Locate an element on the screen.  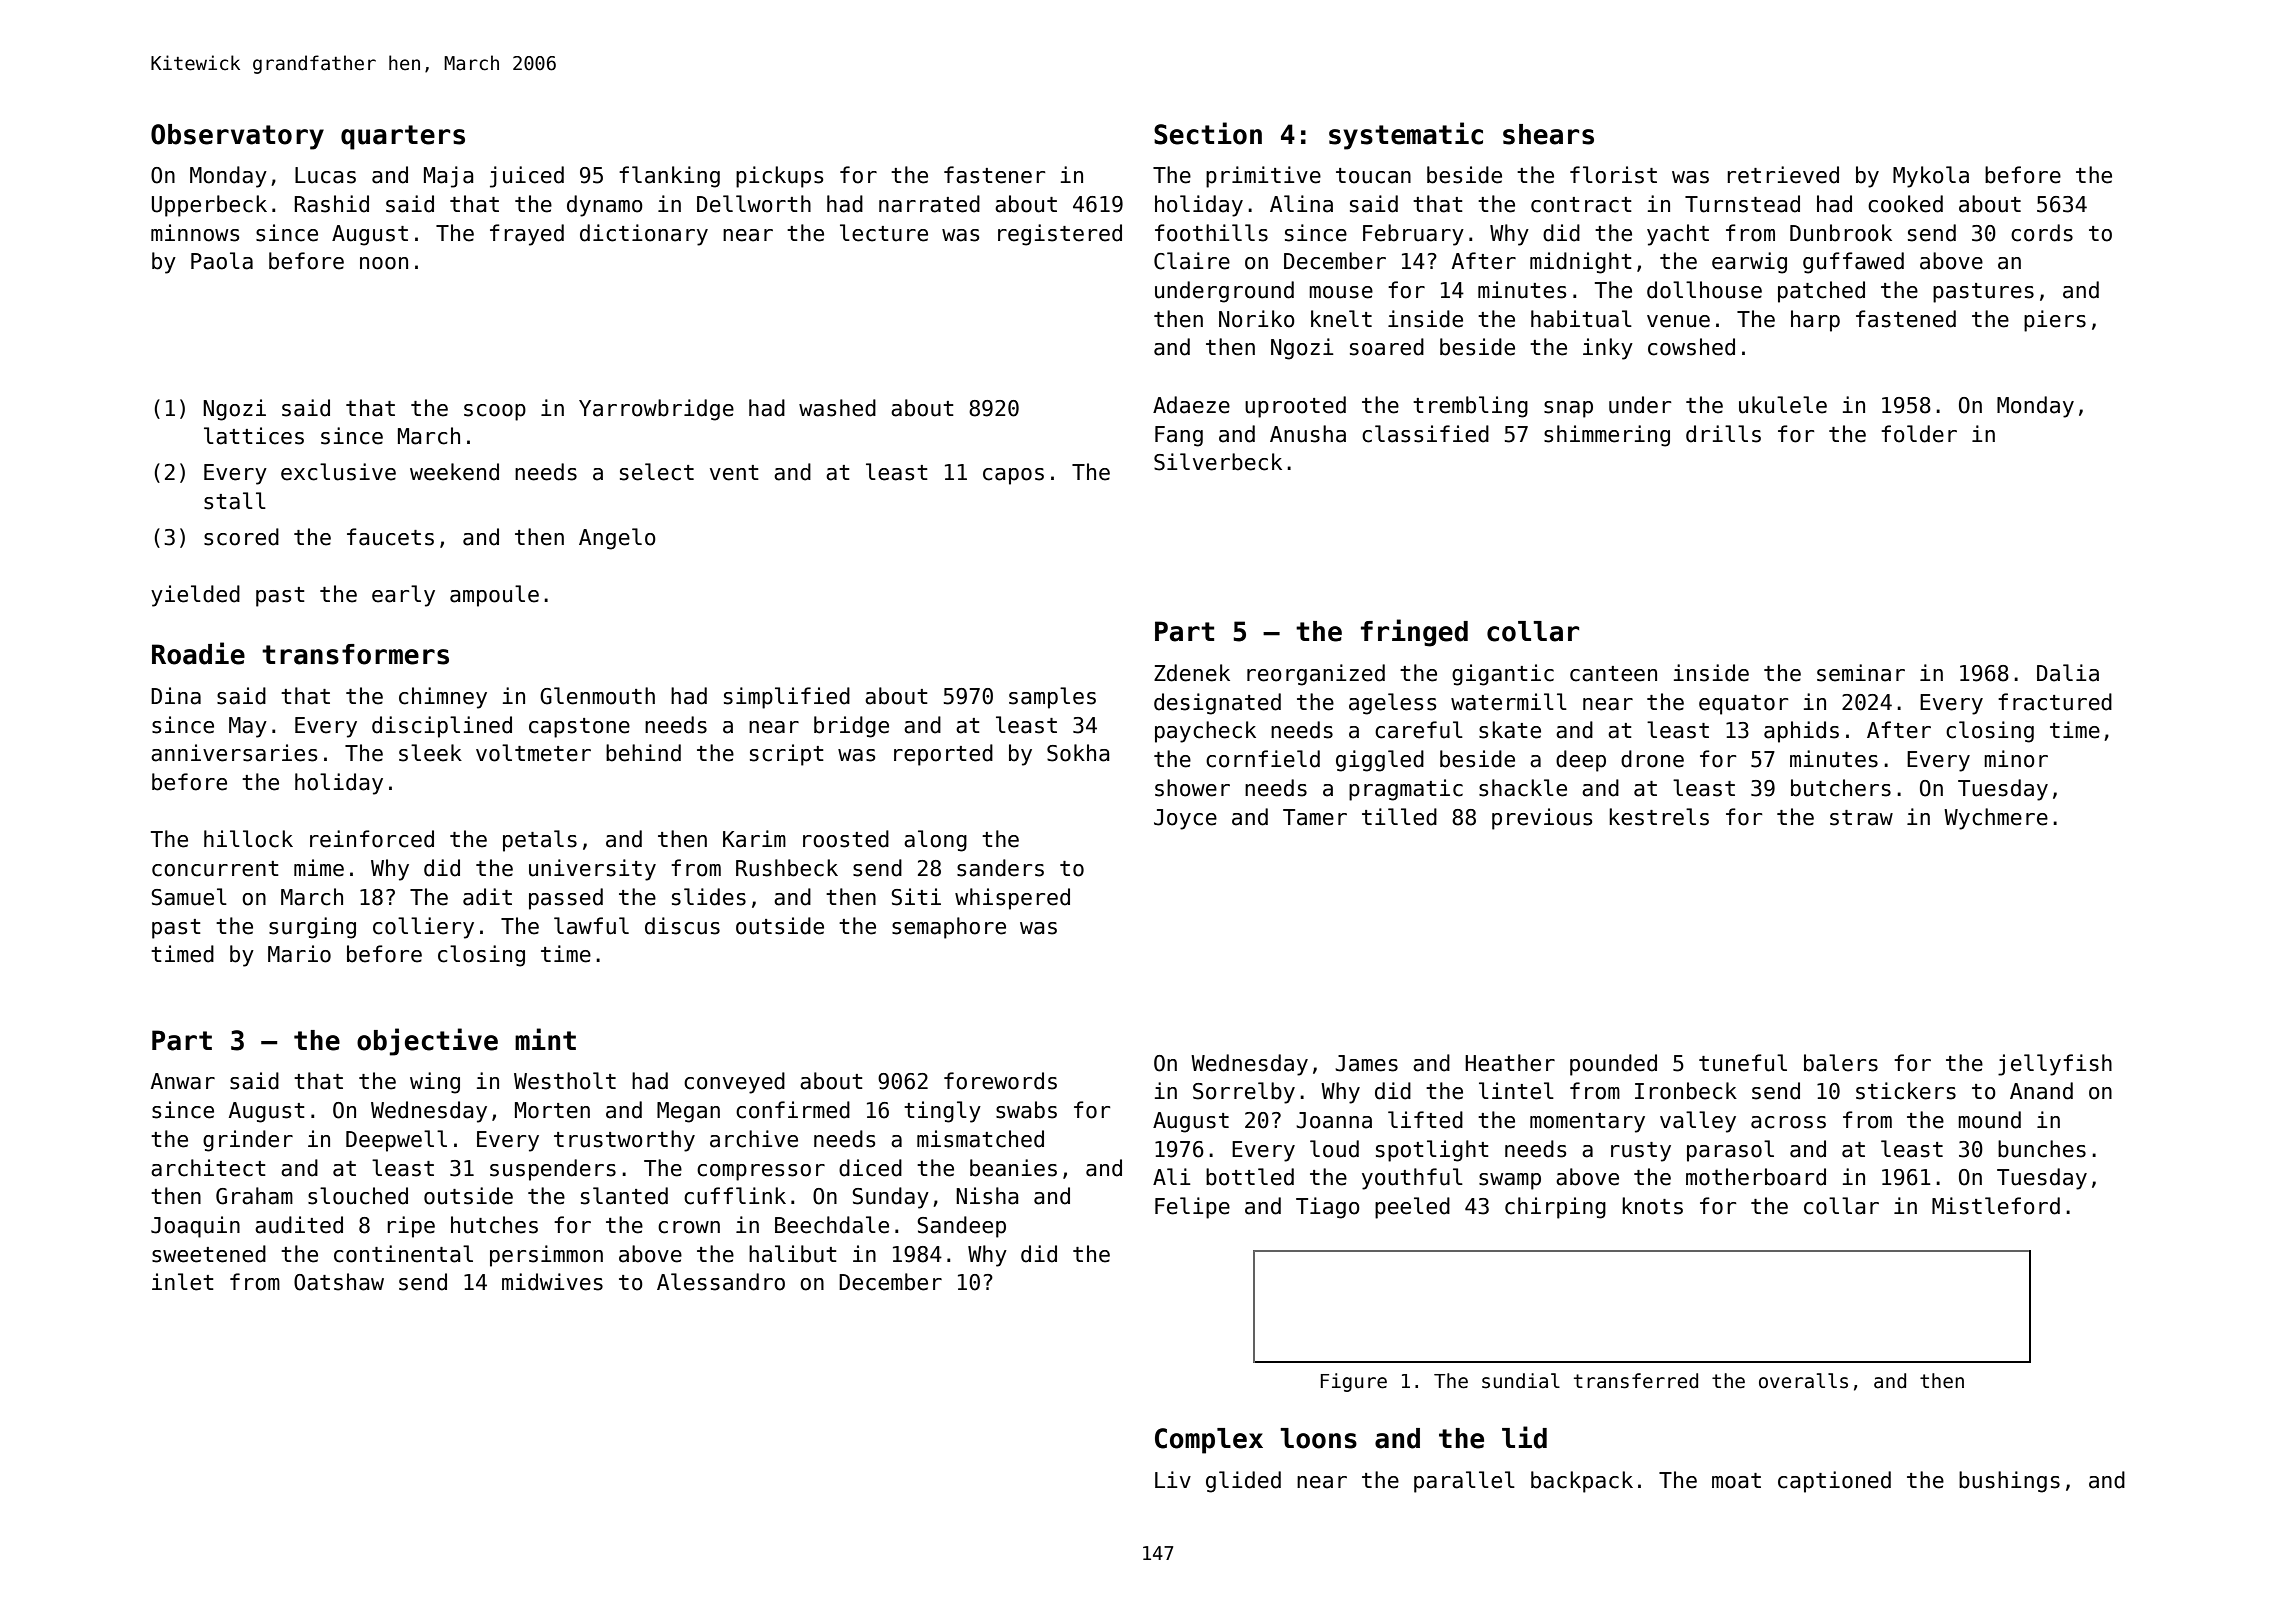
glided is located at coordinates (1243, 1482).
